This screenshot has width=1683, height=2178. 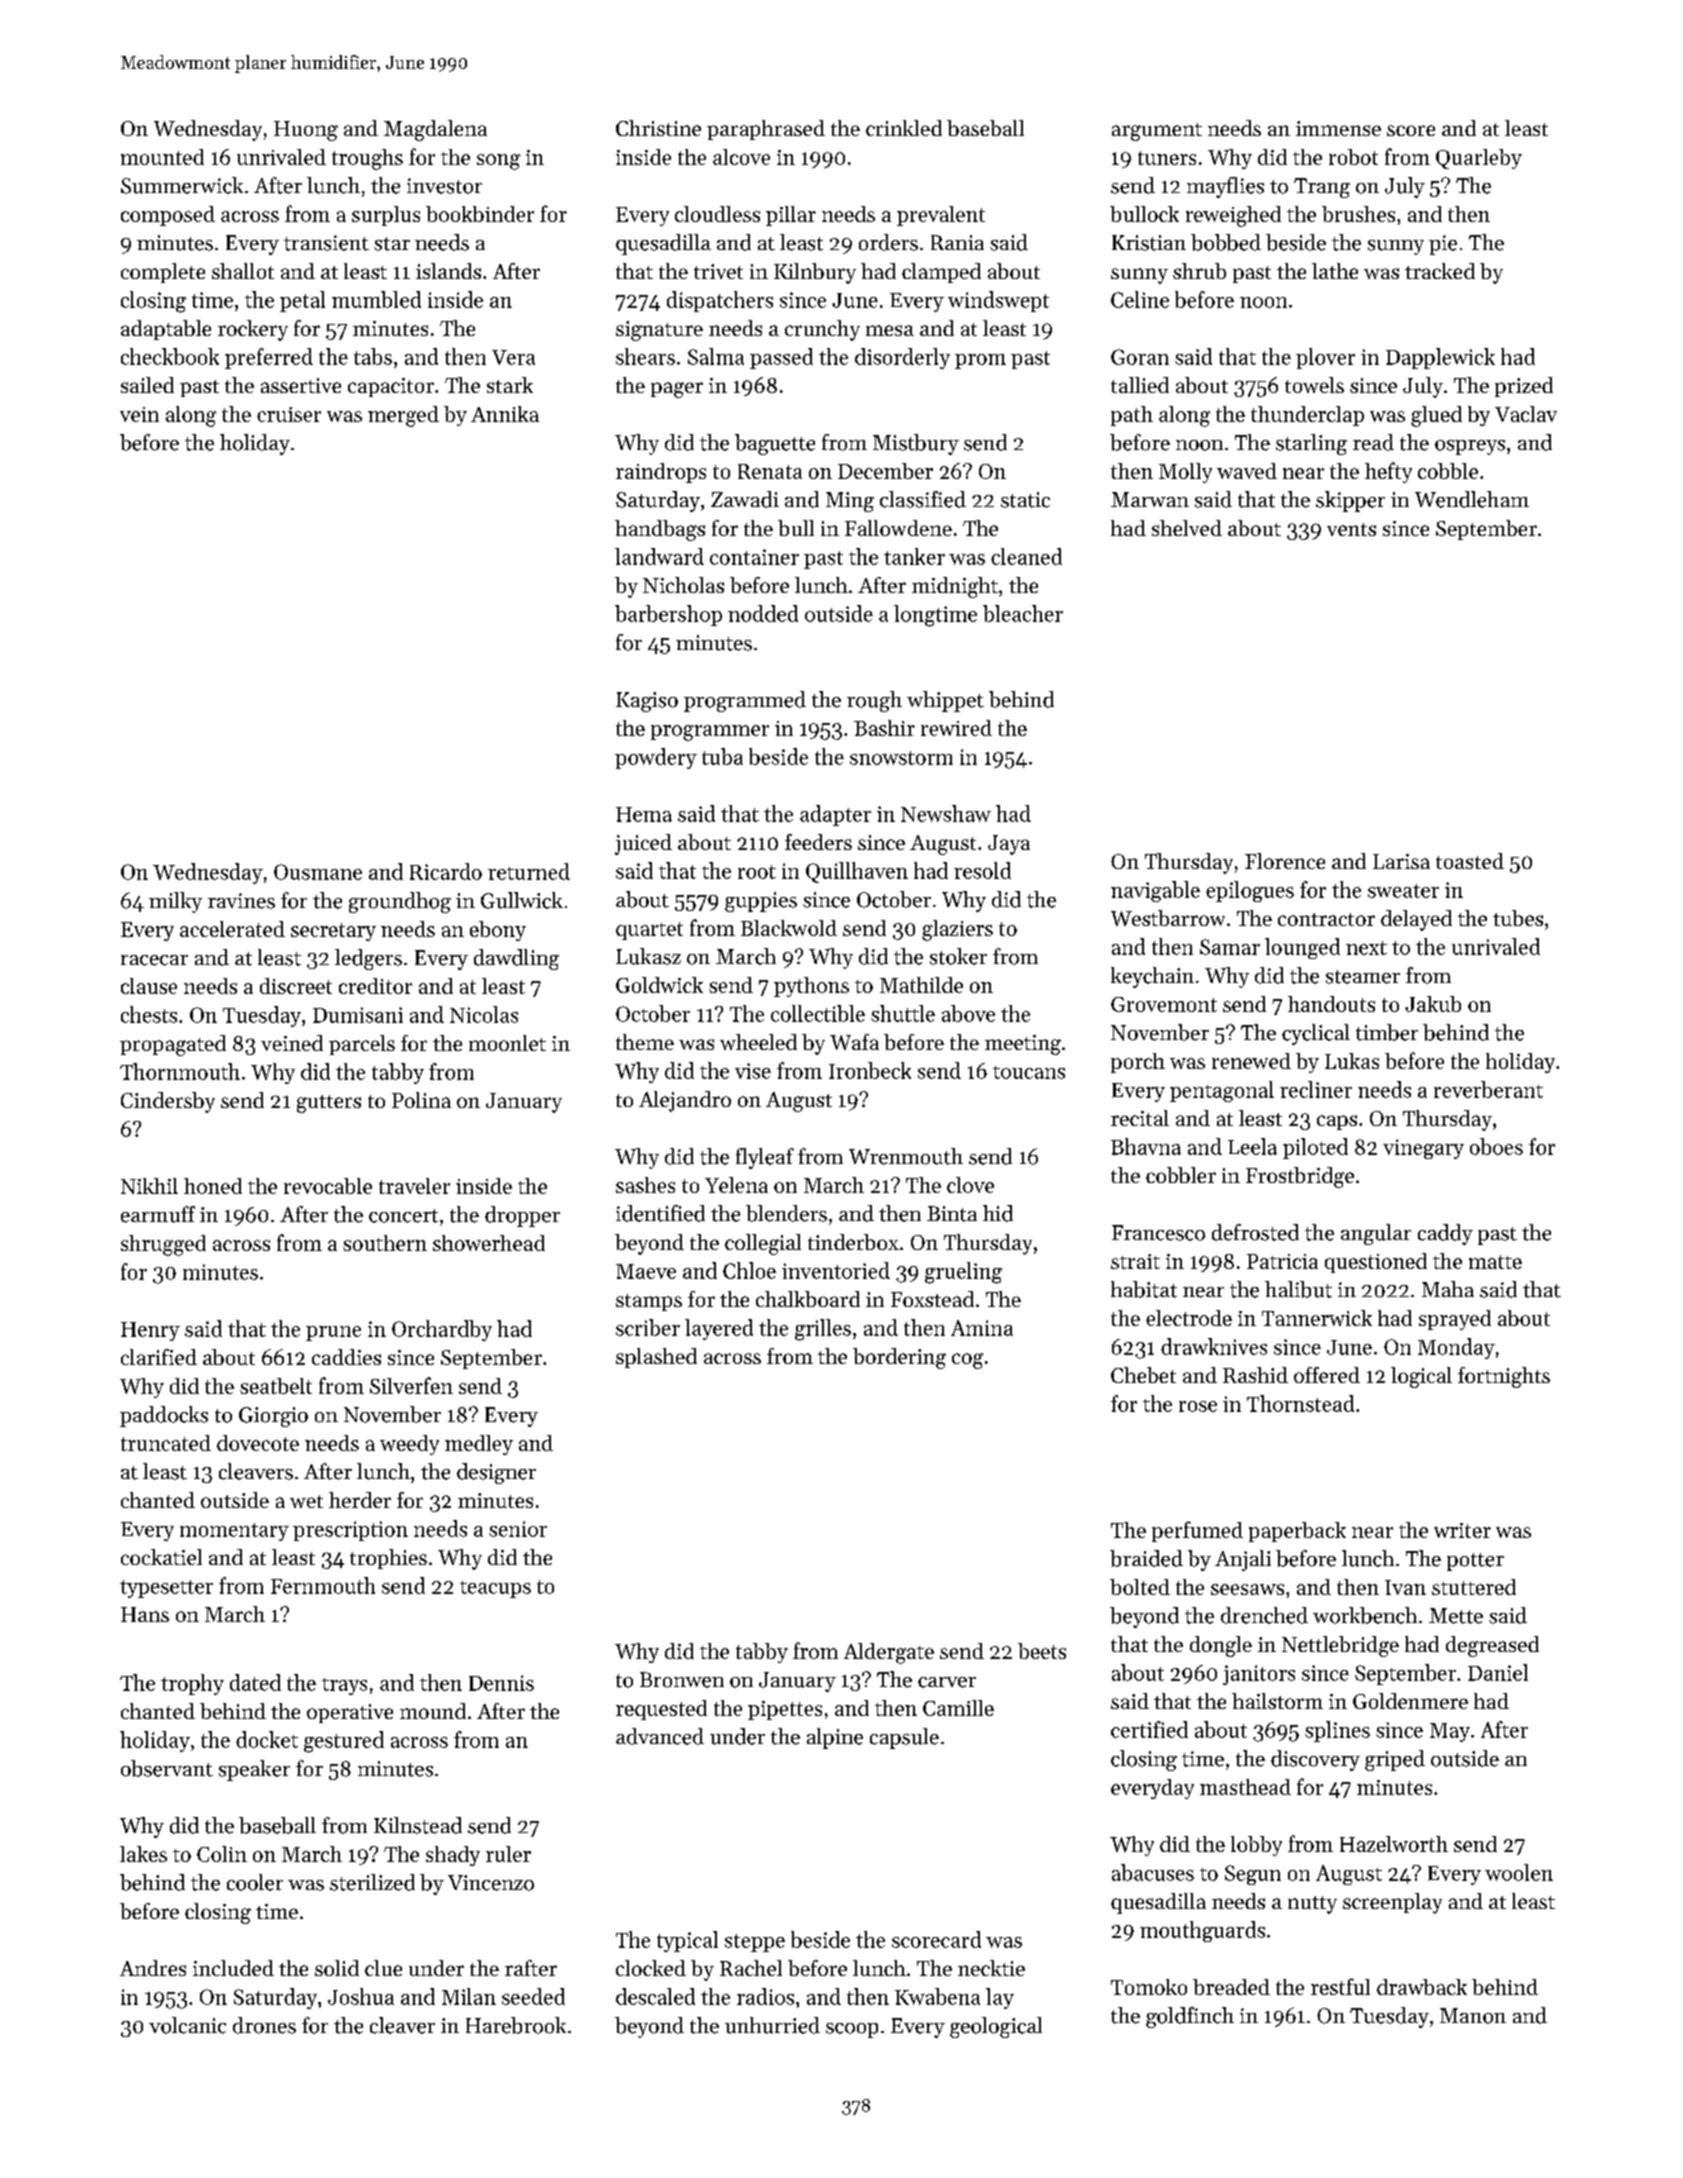 I want to click on abacuses, so click(x=1153, y=1872).
